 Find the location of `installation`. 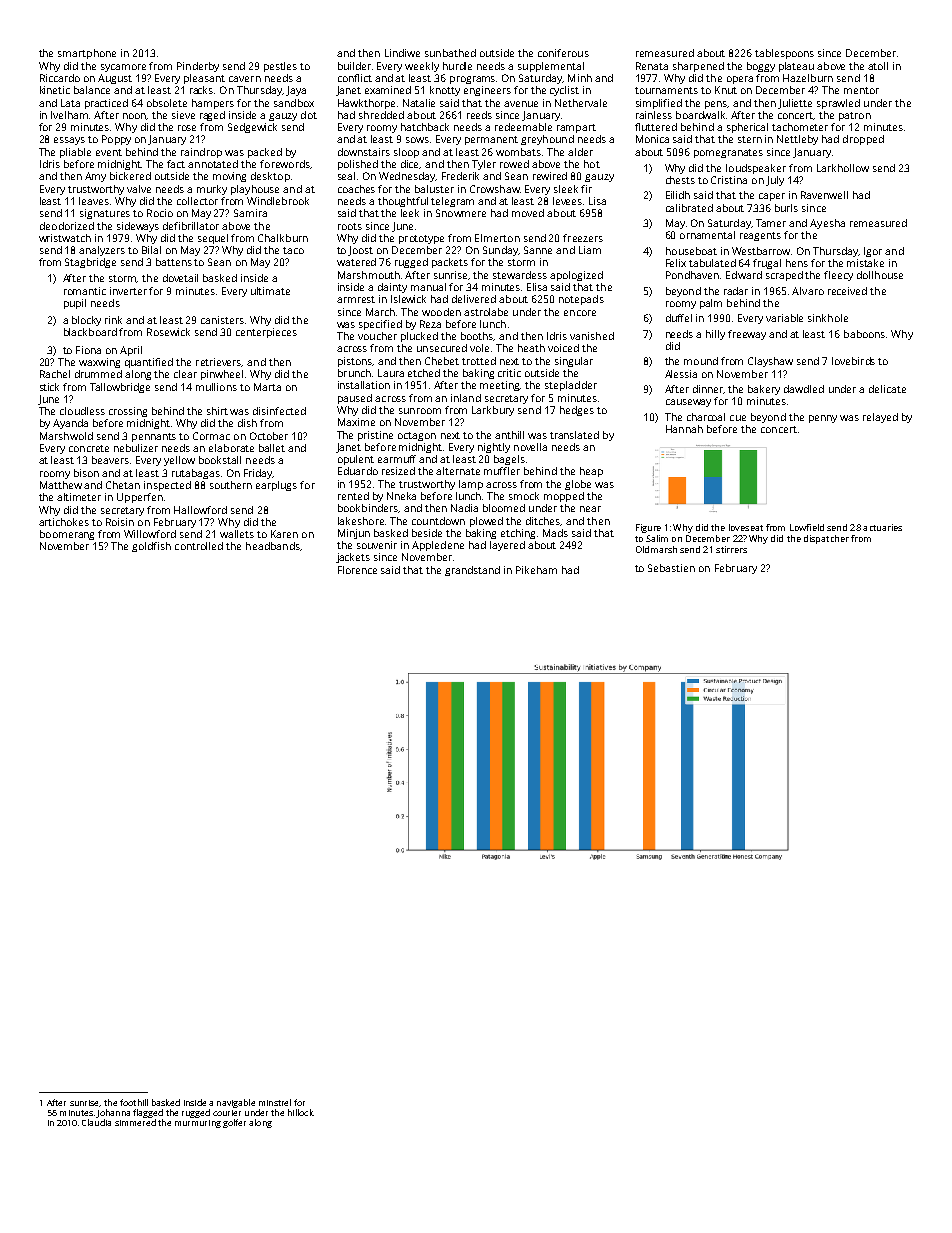

installation is located at coordinates (364, 385).
